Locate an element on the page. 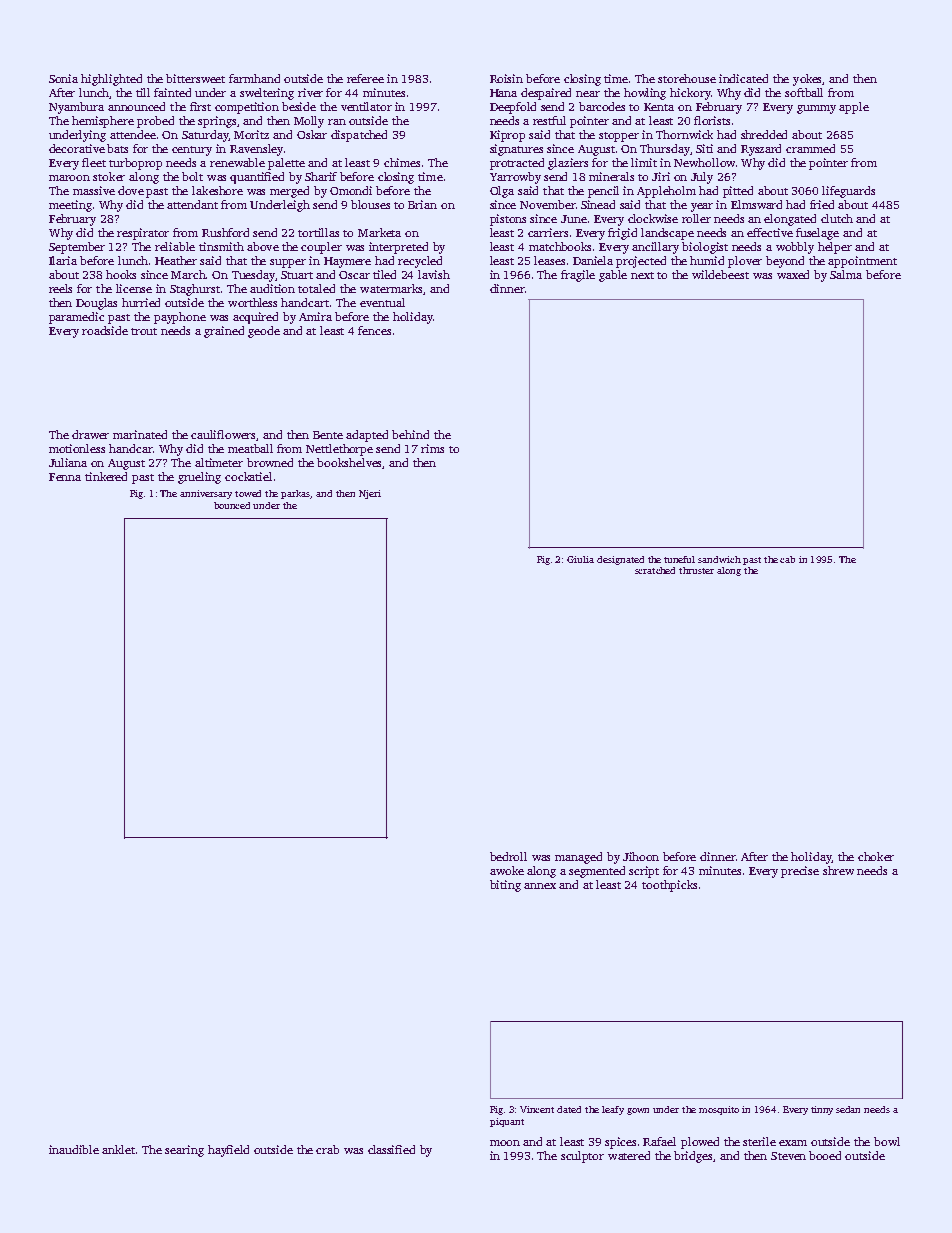 This page has width=952, height=1233. yokes is located at coordinates (808, 80).
